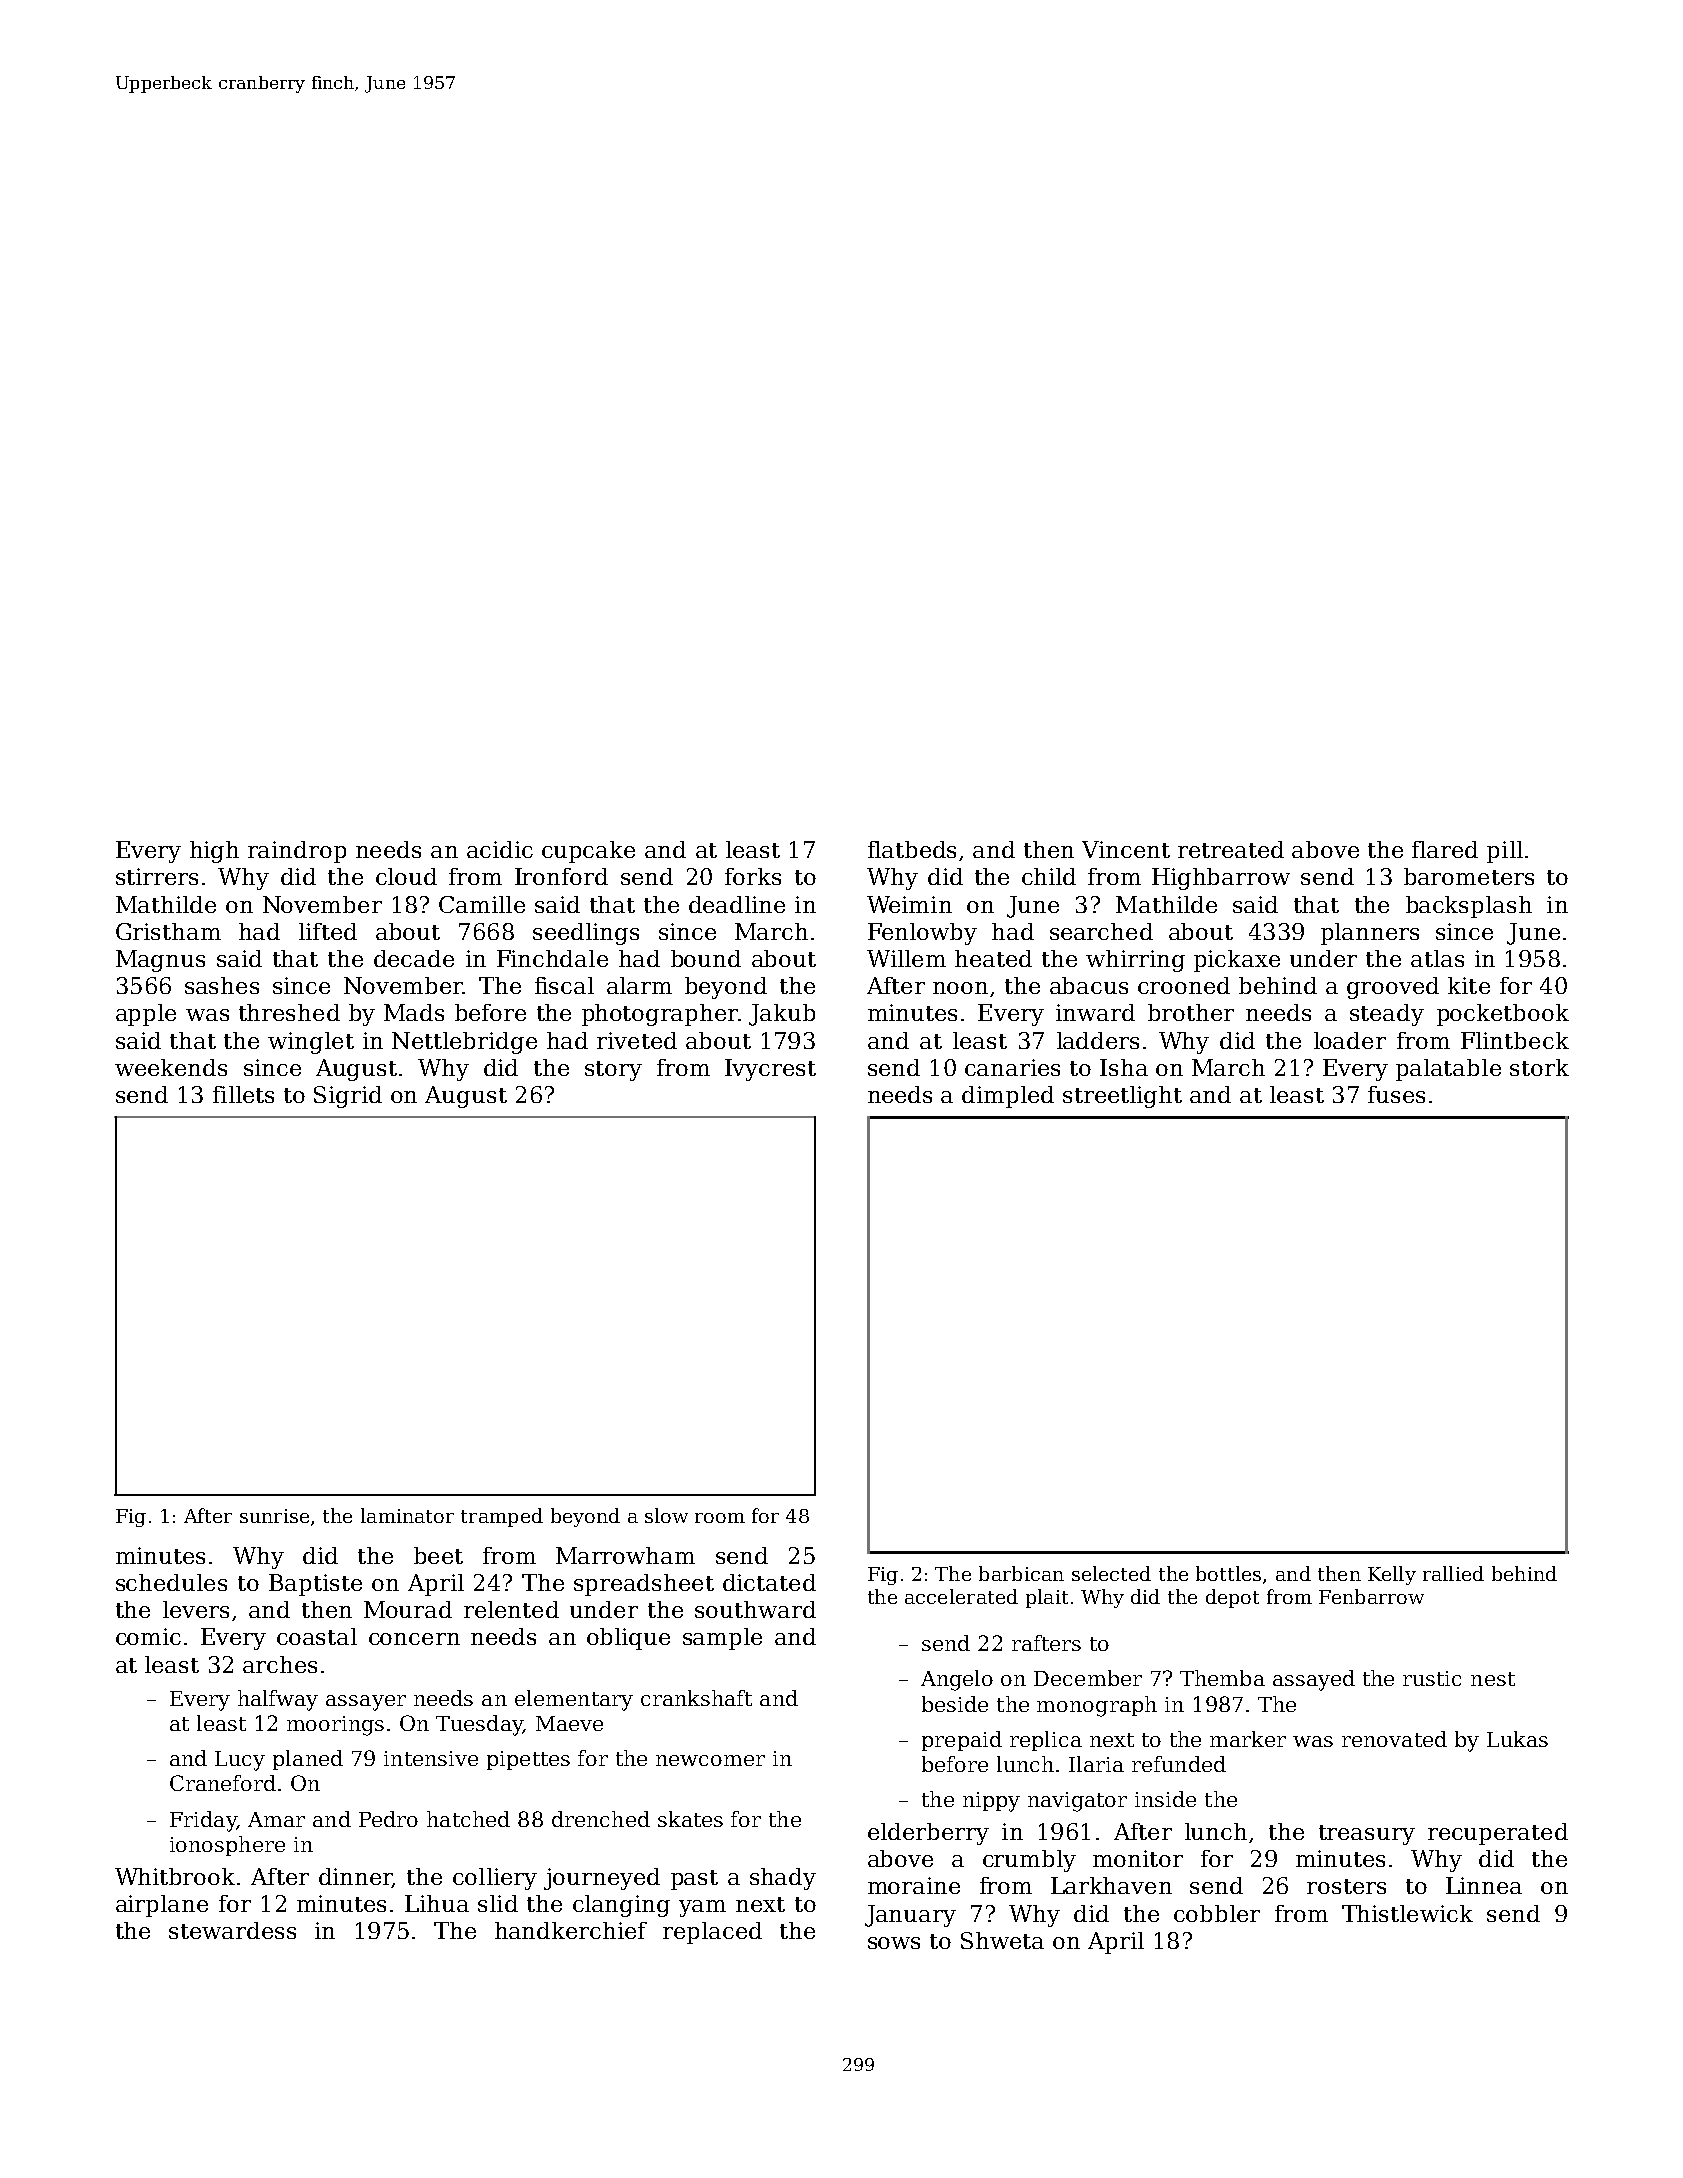 This screenshot has width=1683, height=2178. What do you see at coordinates (1505, 852) in the screenshot?
I see `pill` at bounding box center [1505, 852].
